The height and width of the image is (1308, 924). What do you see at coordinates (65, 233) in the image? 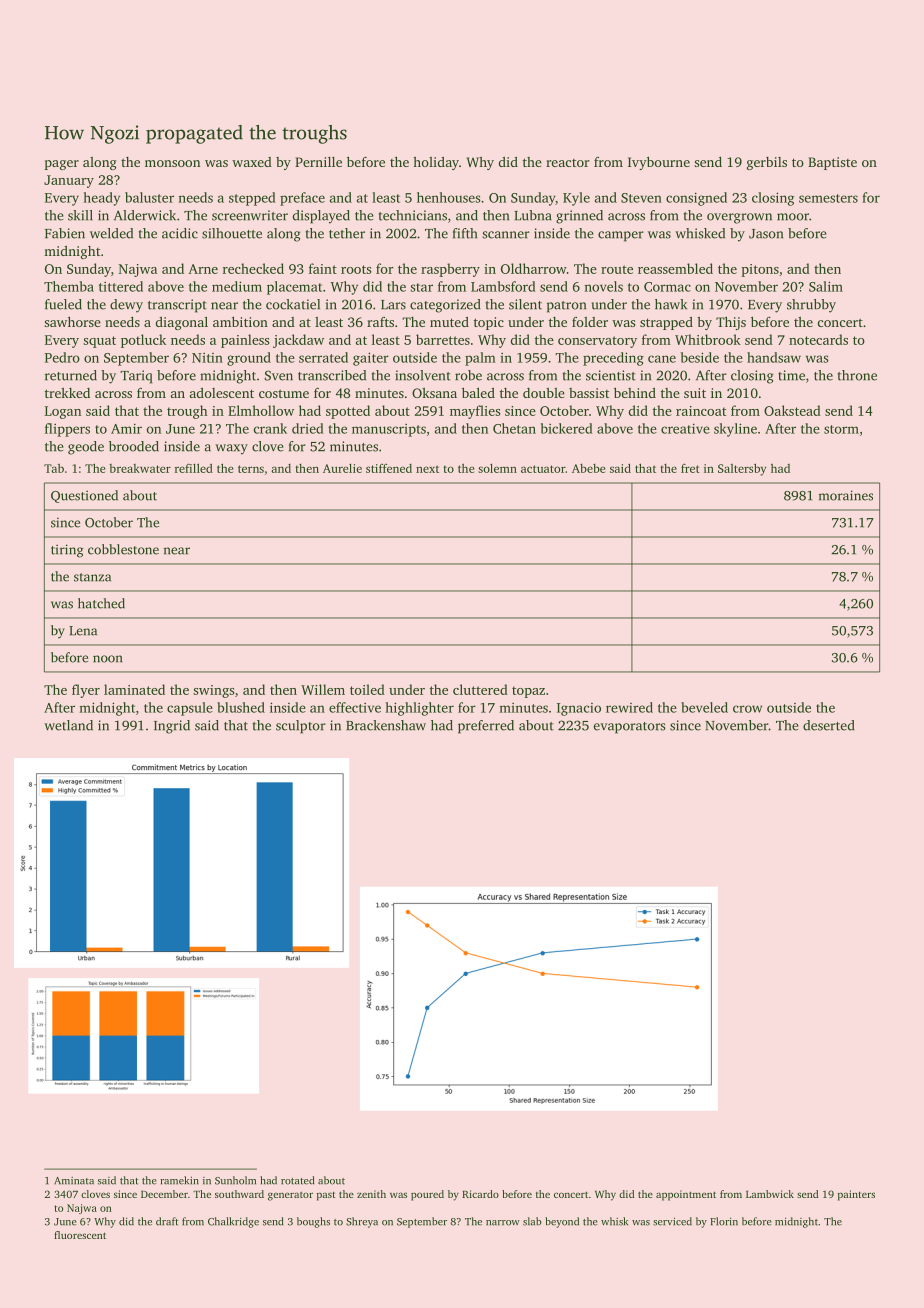
I see `Fabien` at bounding box center [65, 233].
